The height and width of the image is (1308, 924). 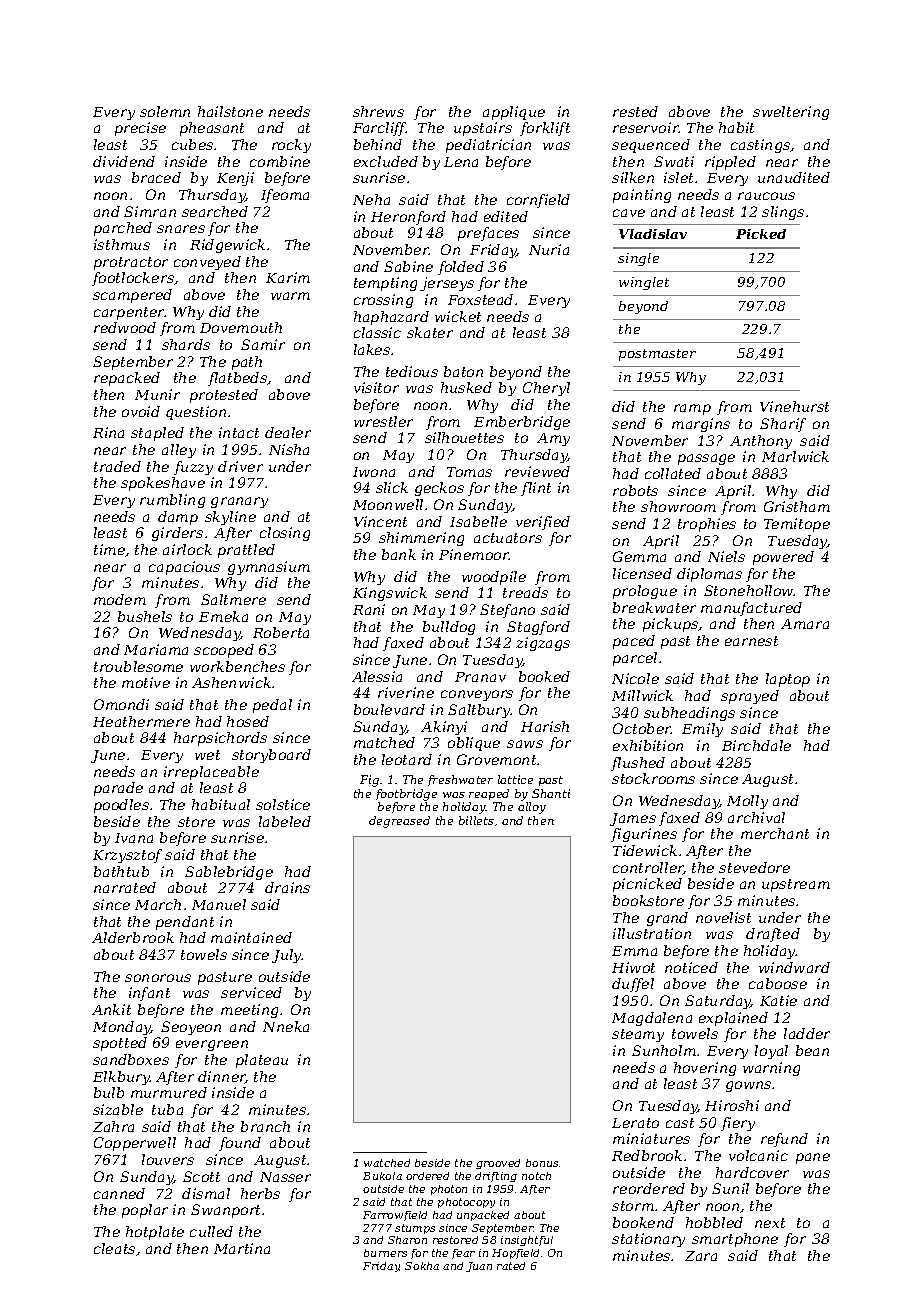 I want to click on laptop, so click(x=788, y=680).
